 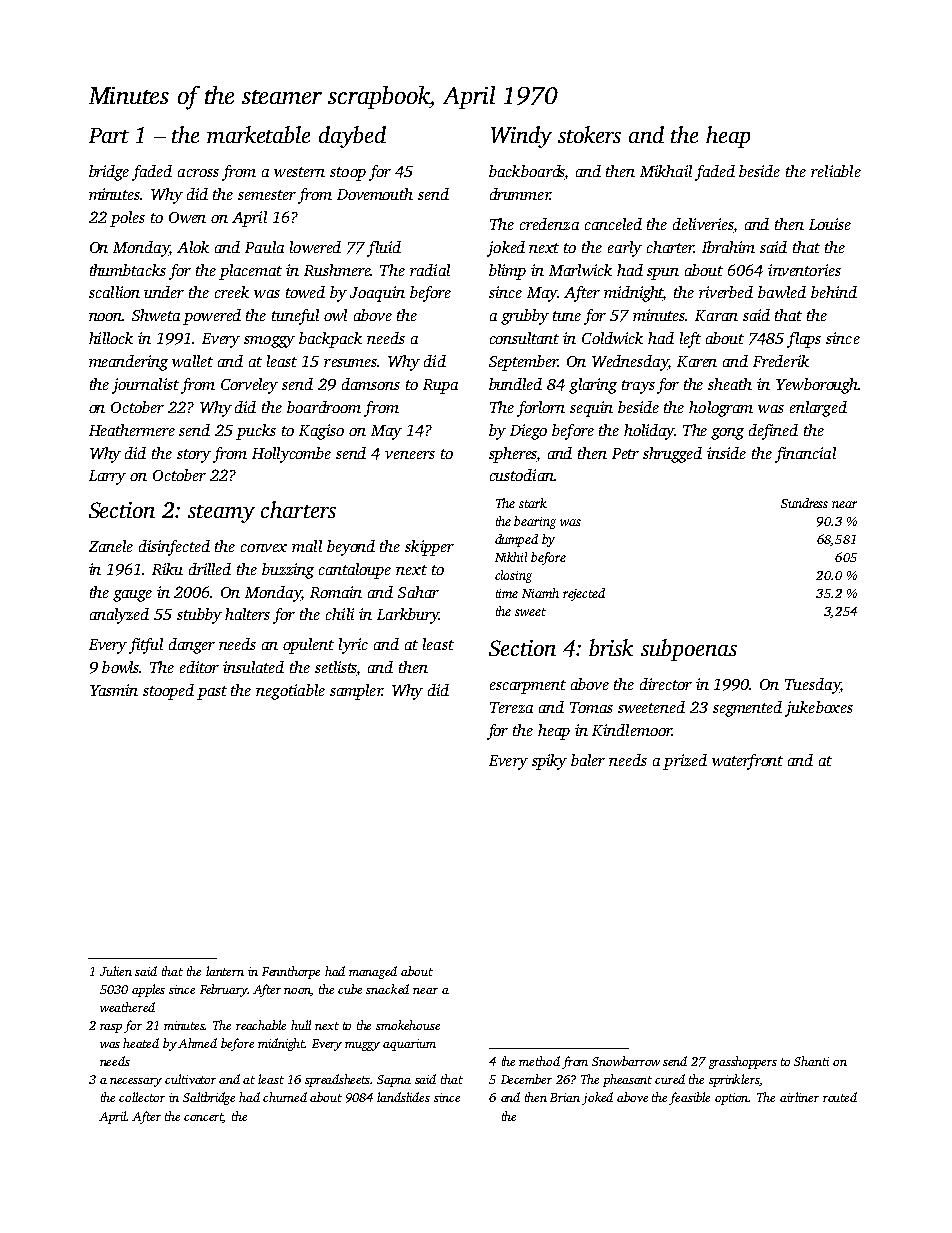 I want to click on Tuesday, so click(x=812, y=686).
